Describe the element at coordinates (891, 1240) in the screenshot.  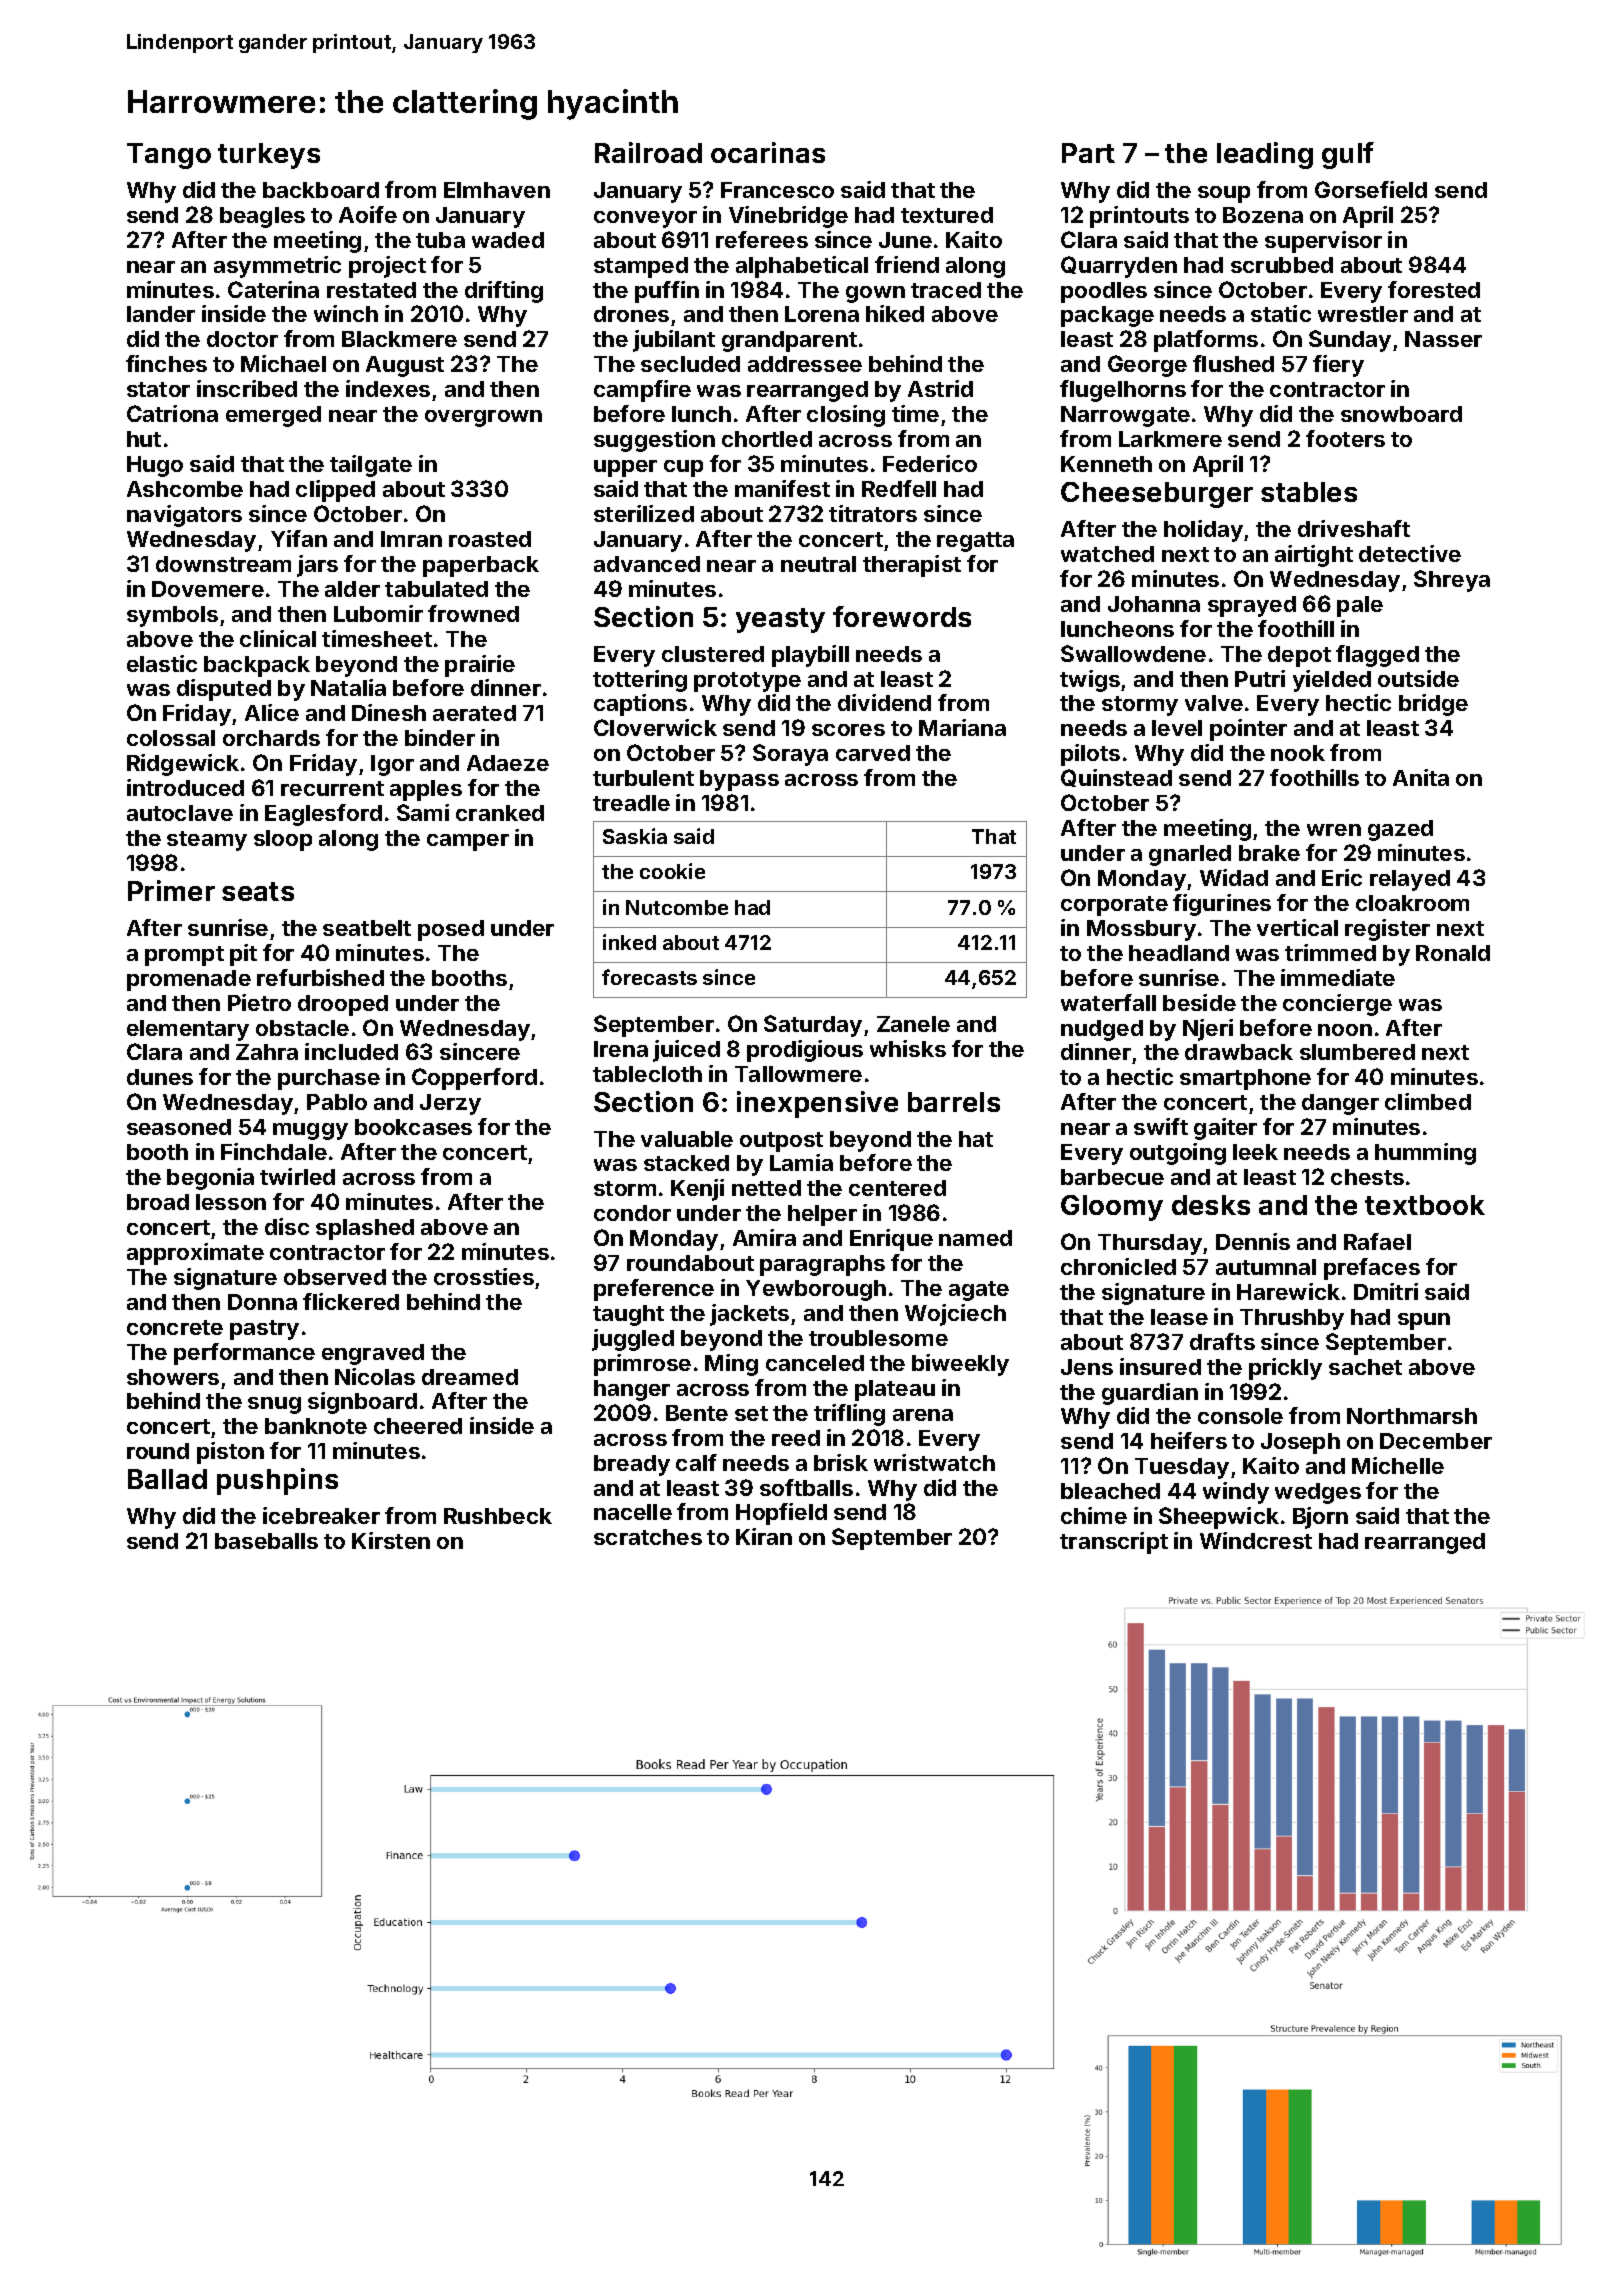
I see `Enrique` at that location.
